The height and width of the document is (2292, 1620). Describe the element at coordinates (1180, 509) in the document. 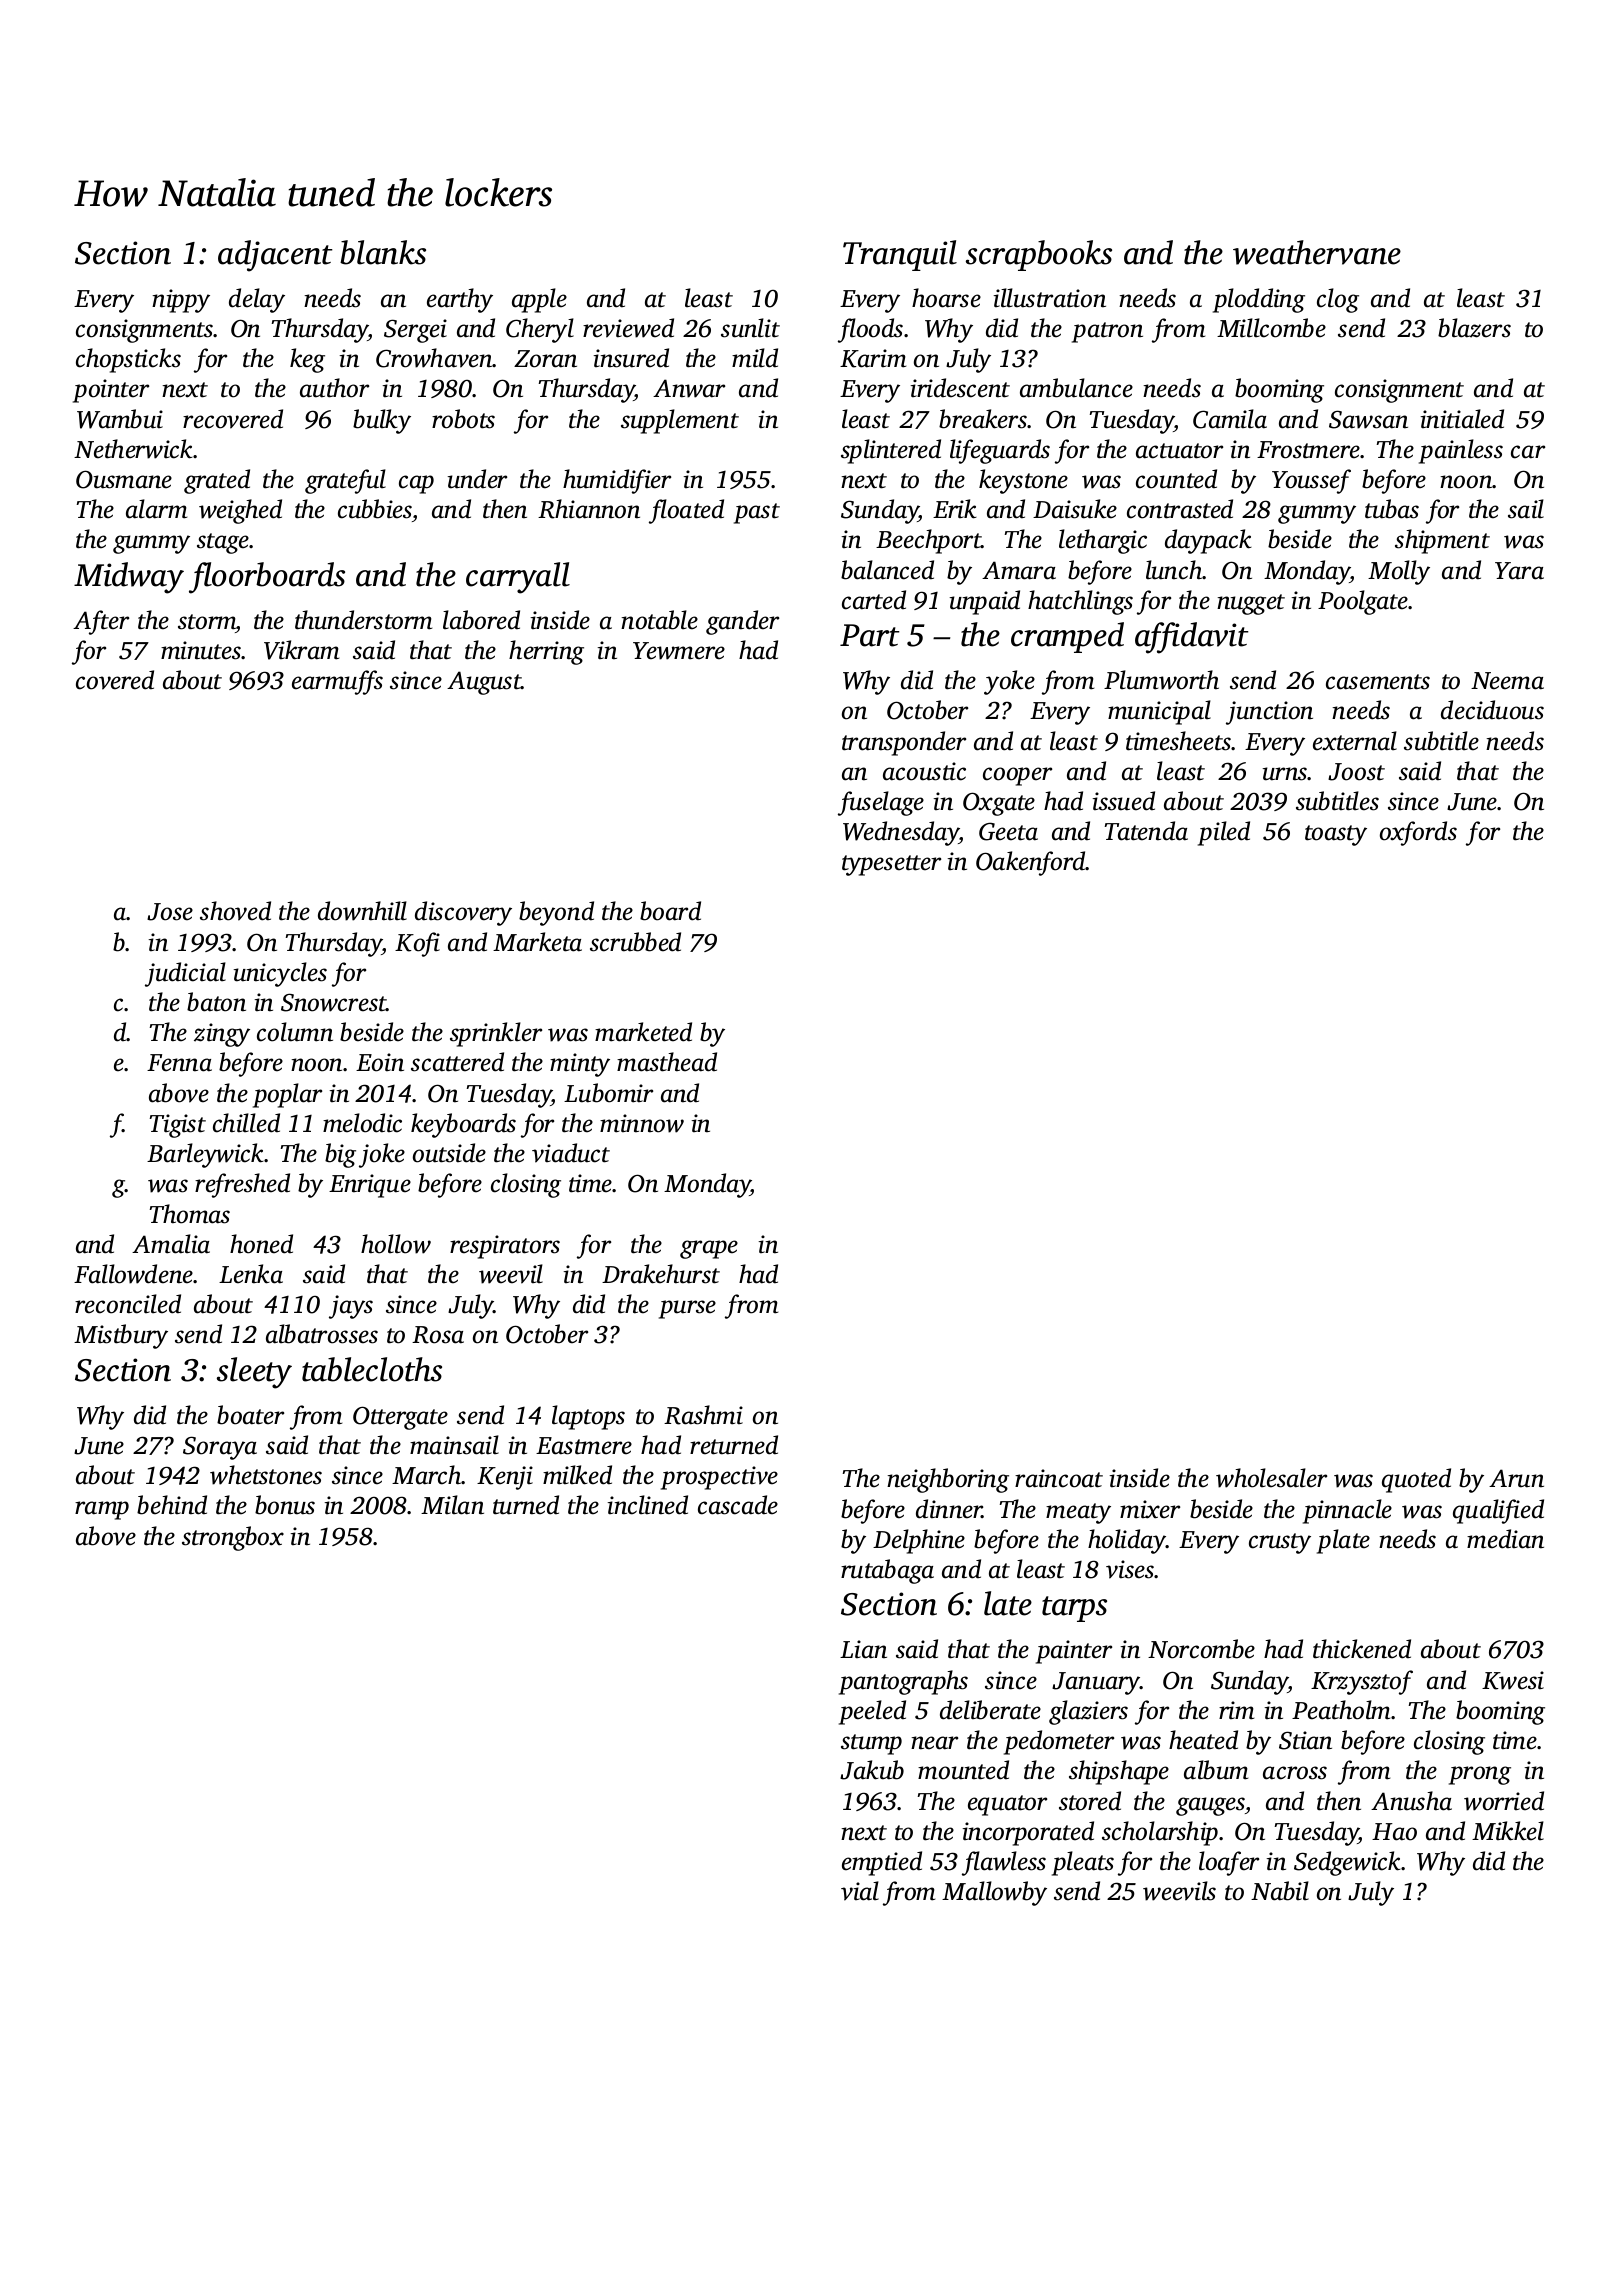

I see `contrasted` at that location.
